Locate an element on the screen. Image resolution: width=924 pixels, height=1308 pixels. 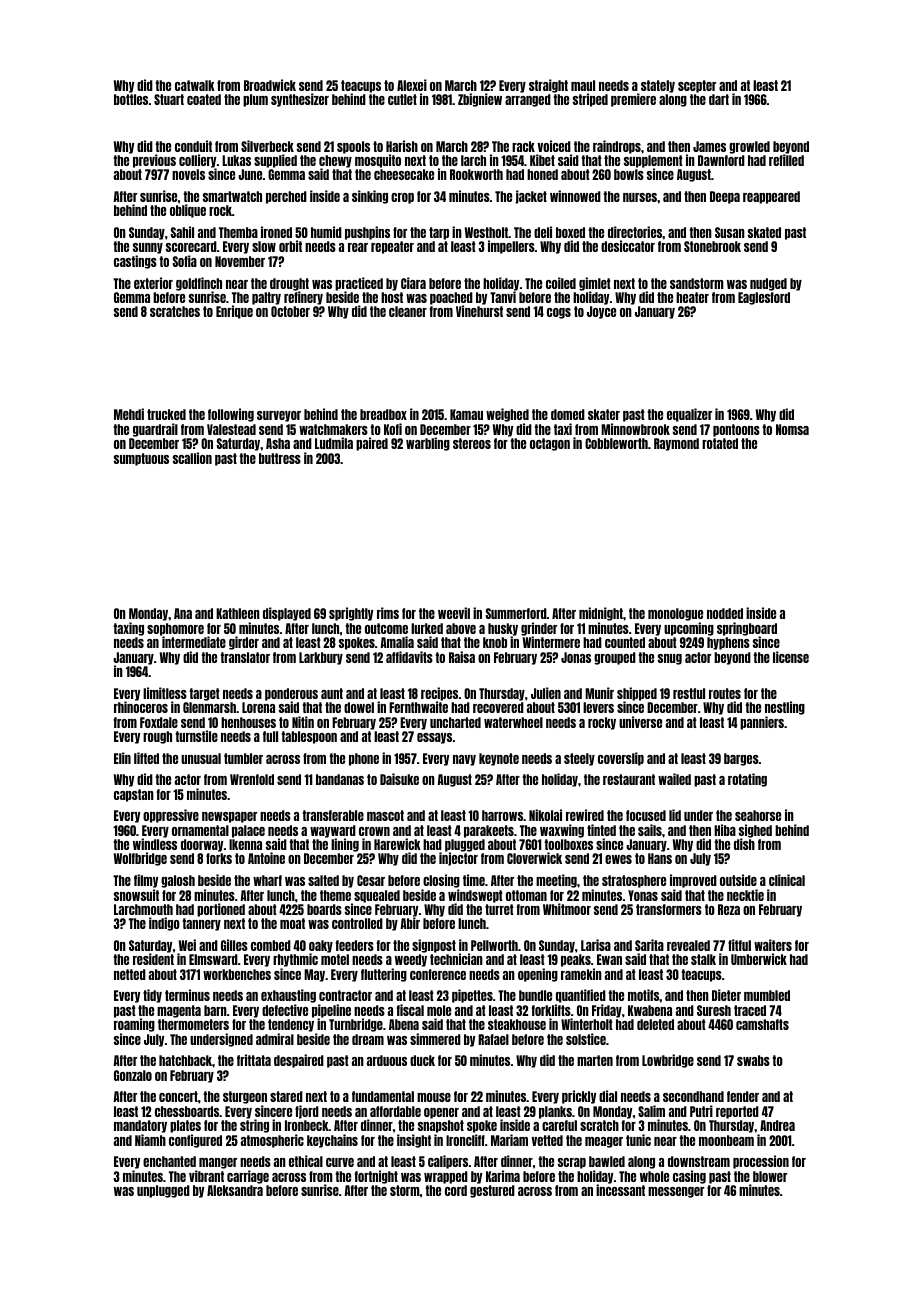
bottles is located at coordinates (131, 99).
